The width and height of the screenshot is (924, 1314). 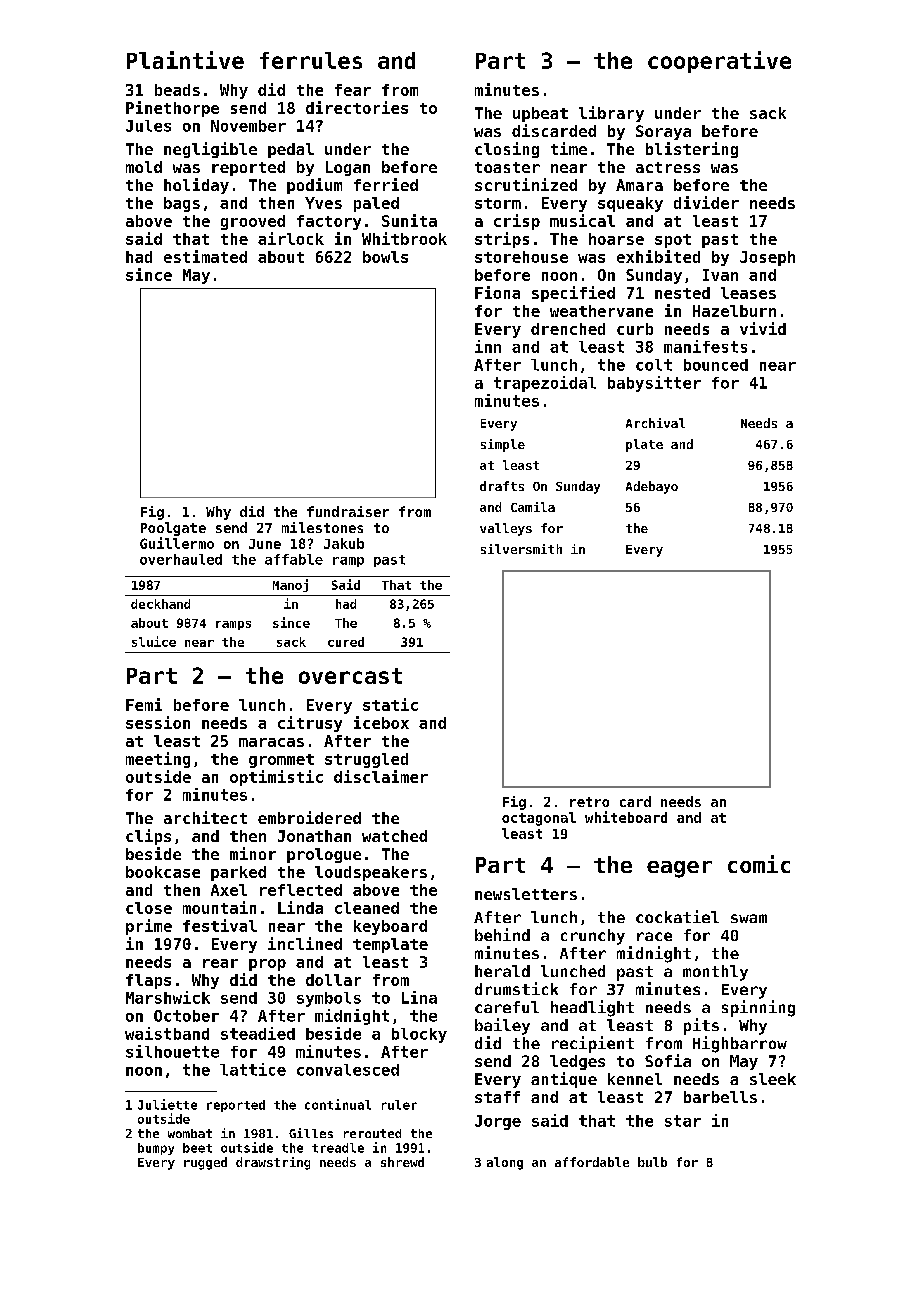 What do you see at coordinates (652, 1162) in the screenshot?
I see `bulb` at bounding box center [652, 1162].
